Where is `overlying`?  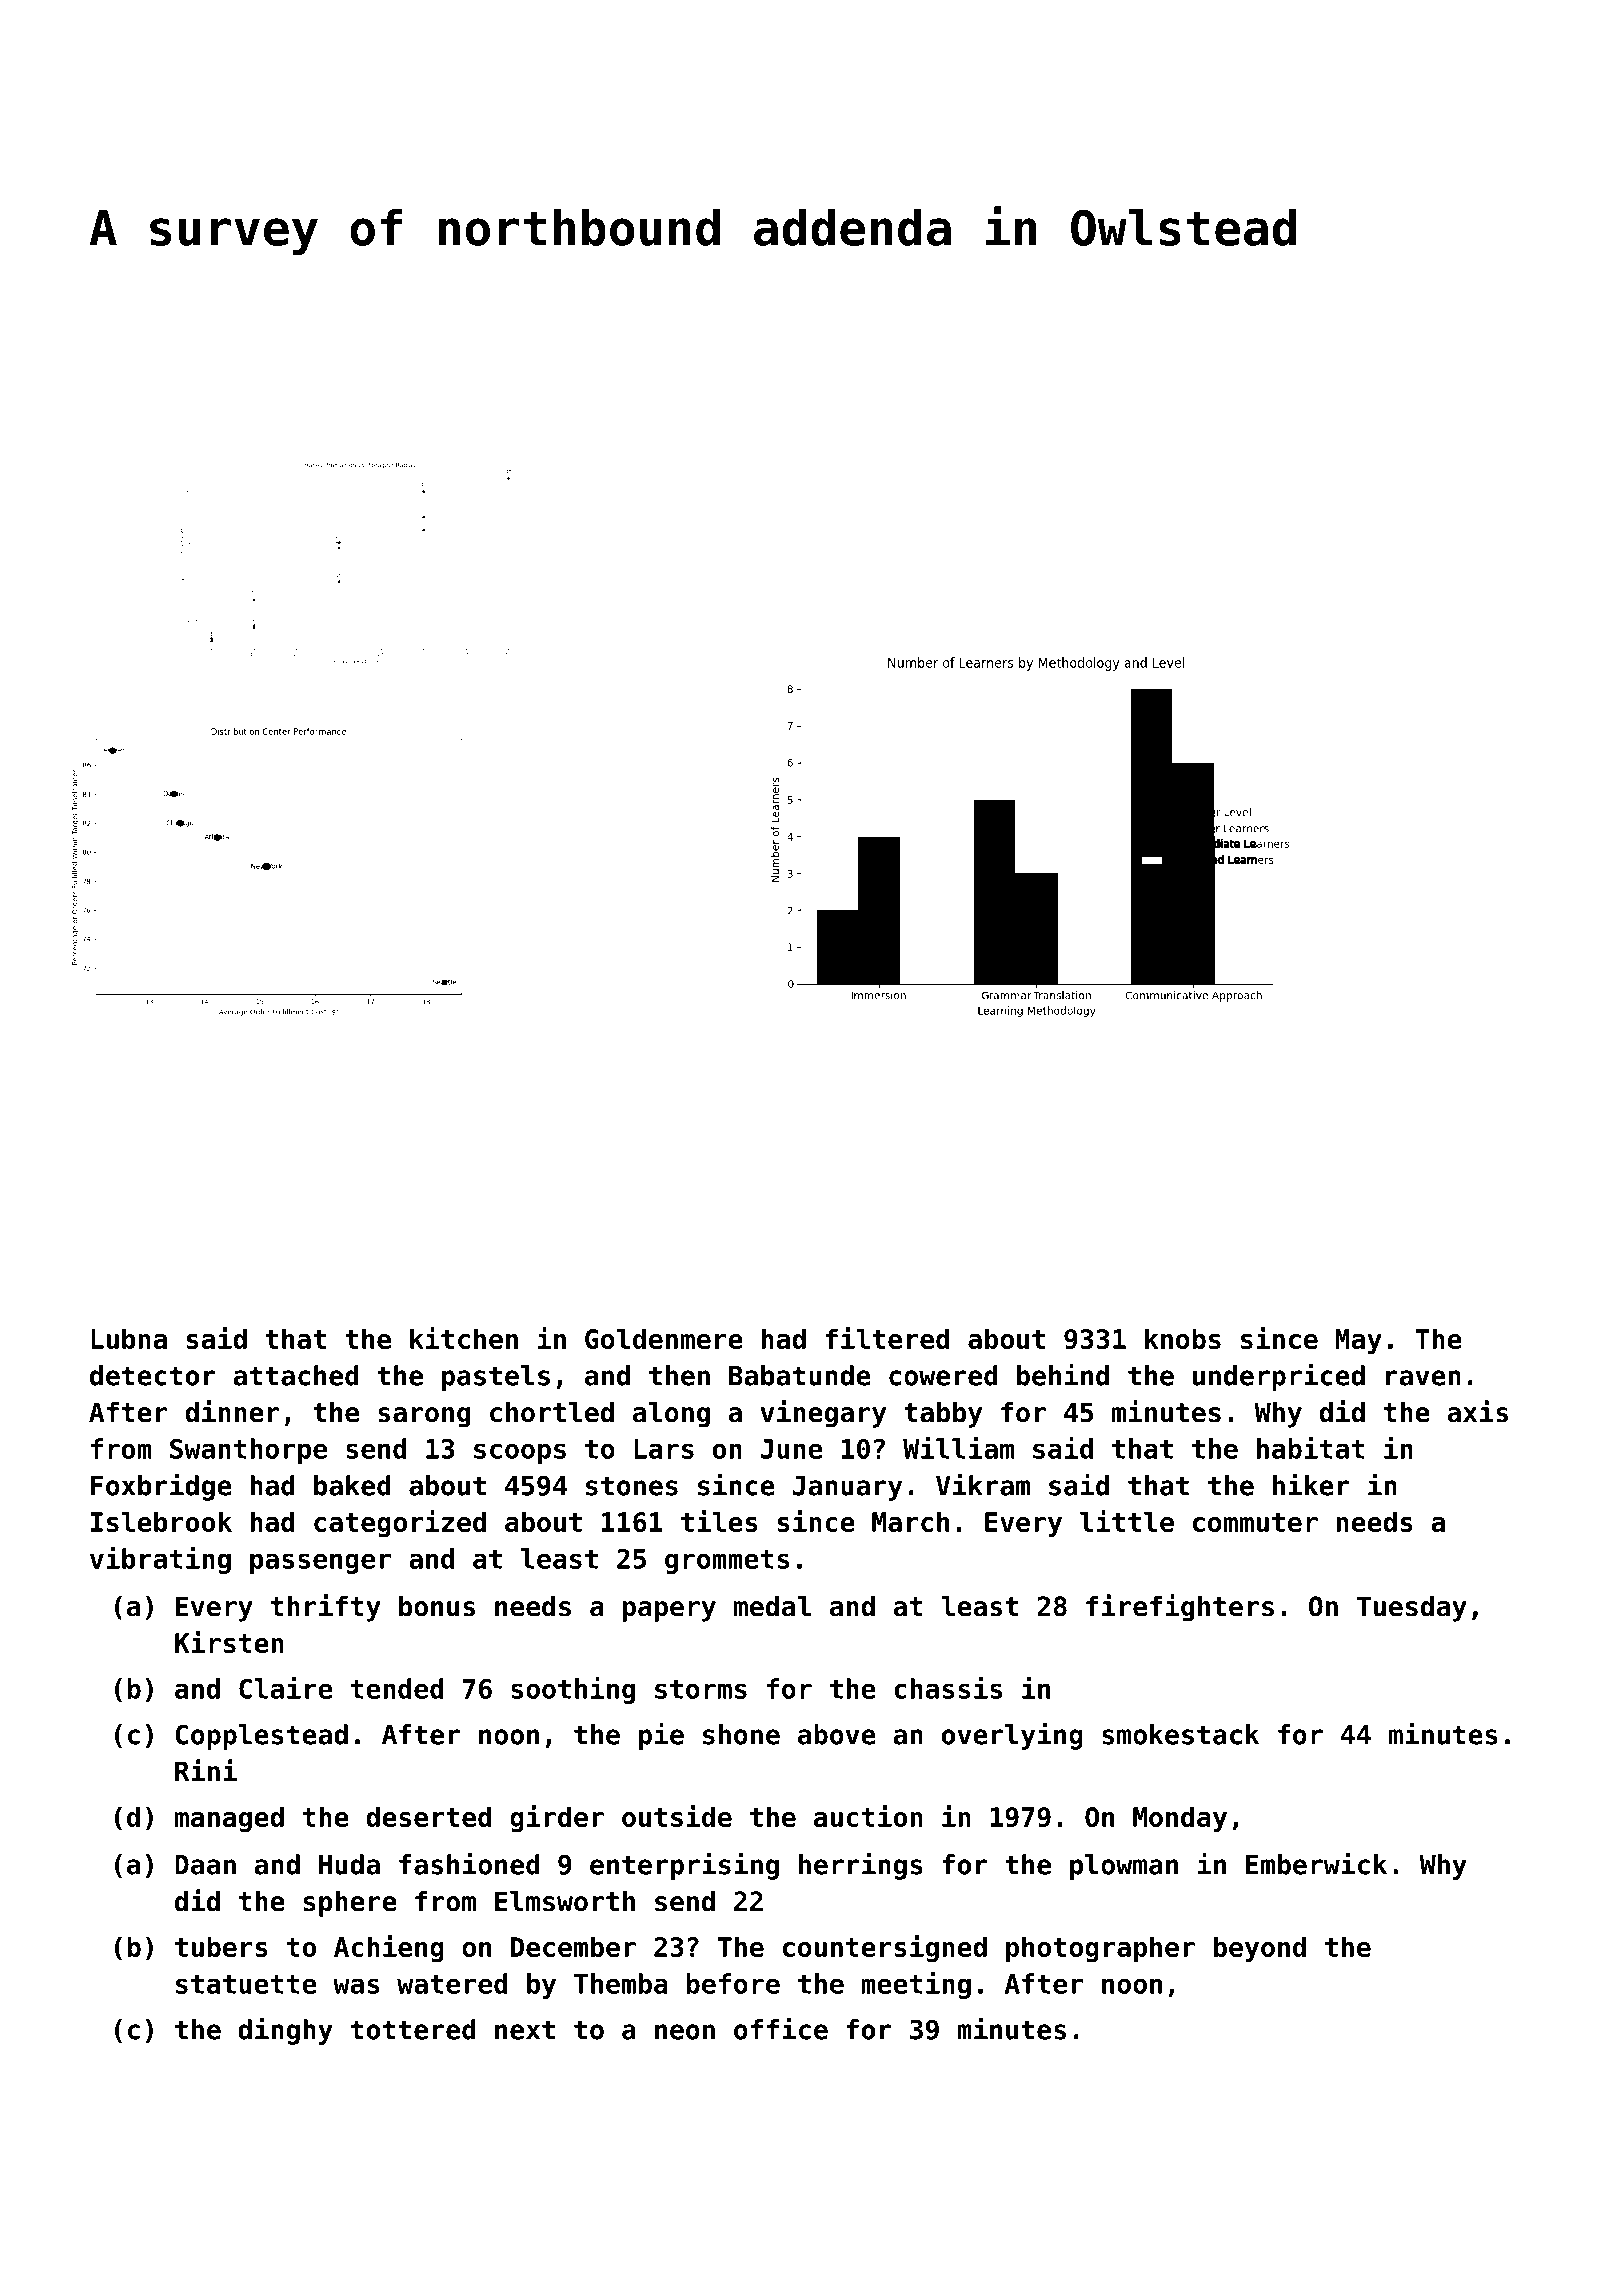
overlying is located at coordinates (1012, 1736).
